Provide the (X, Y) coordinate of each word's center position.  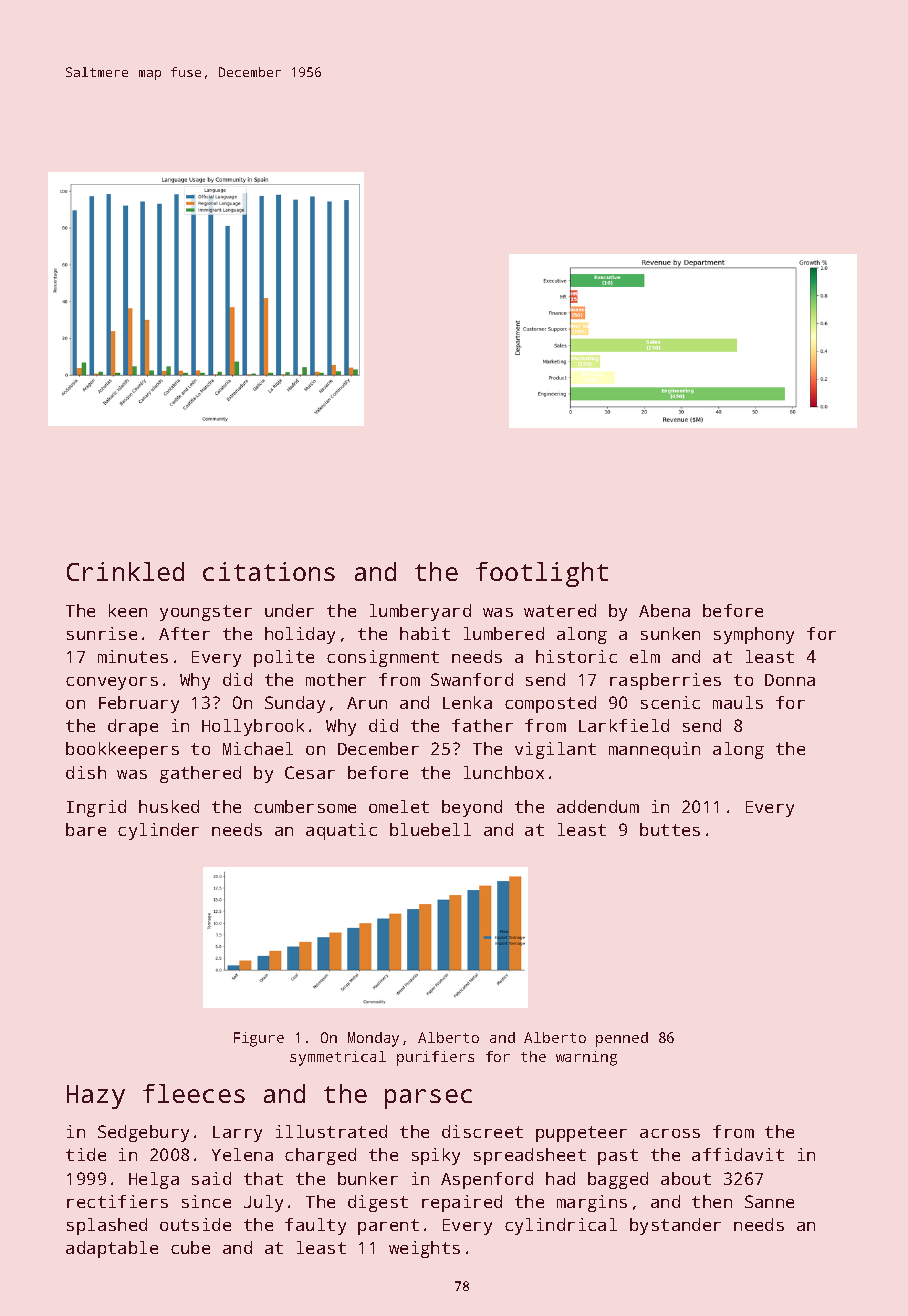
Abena (664, 610)
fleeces (194, 1093)
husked (169, 806)
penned (622, 1039)
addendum (598, 806)
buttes (670, 829)
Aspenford (487, 1180)
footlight (542, 574)
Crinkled (125, 571)
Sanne (769, 1201)
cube (190, 1247)
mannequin (654, 750)
